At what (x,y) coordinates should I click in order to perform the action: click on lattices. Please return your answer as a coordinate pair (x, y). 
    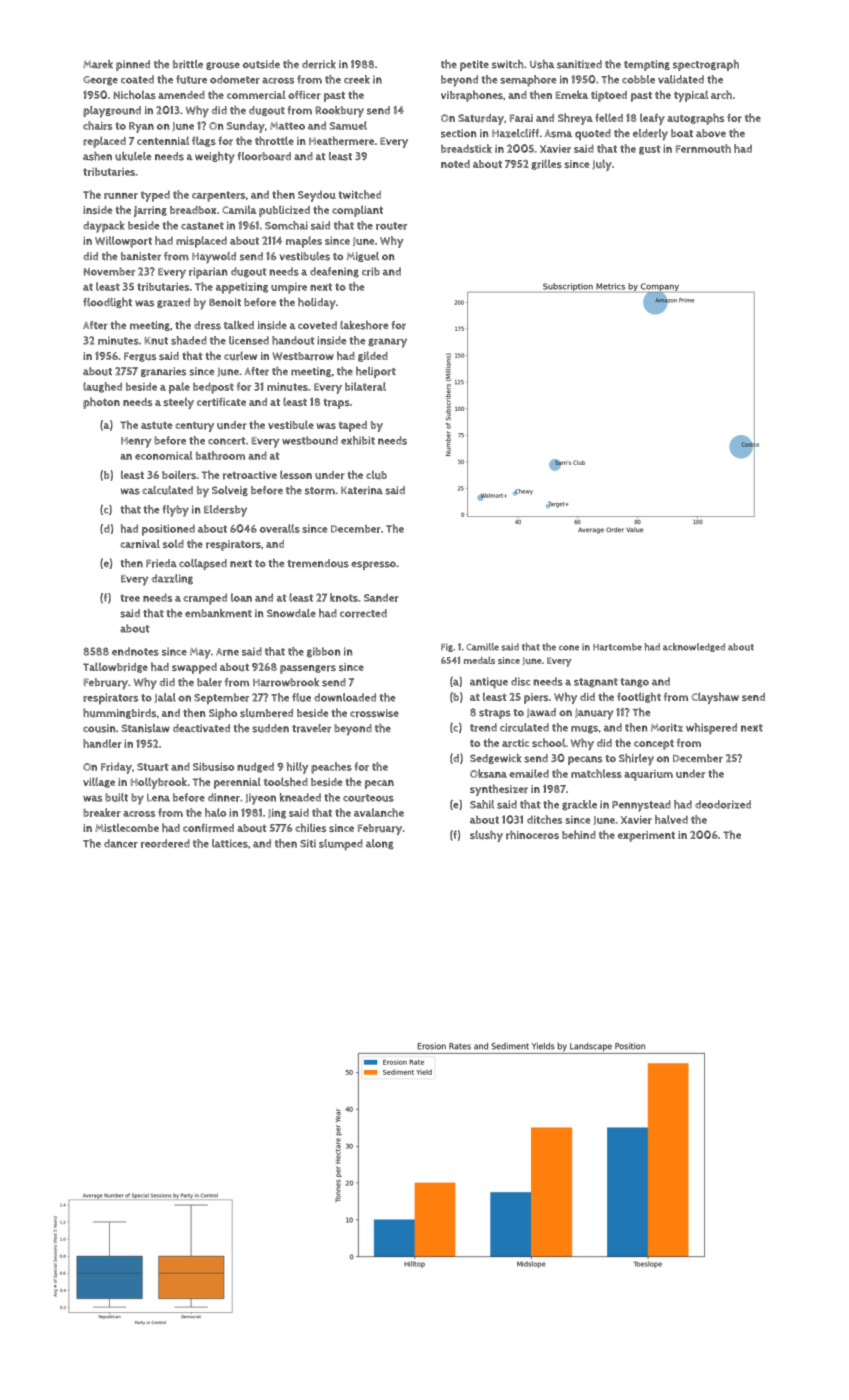
    Looking at the image, I should click on (230, 843).
